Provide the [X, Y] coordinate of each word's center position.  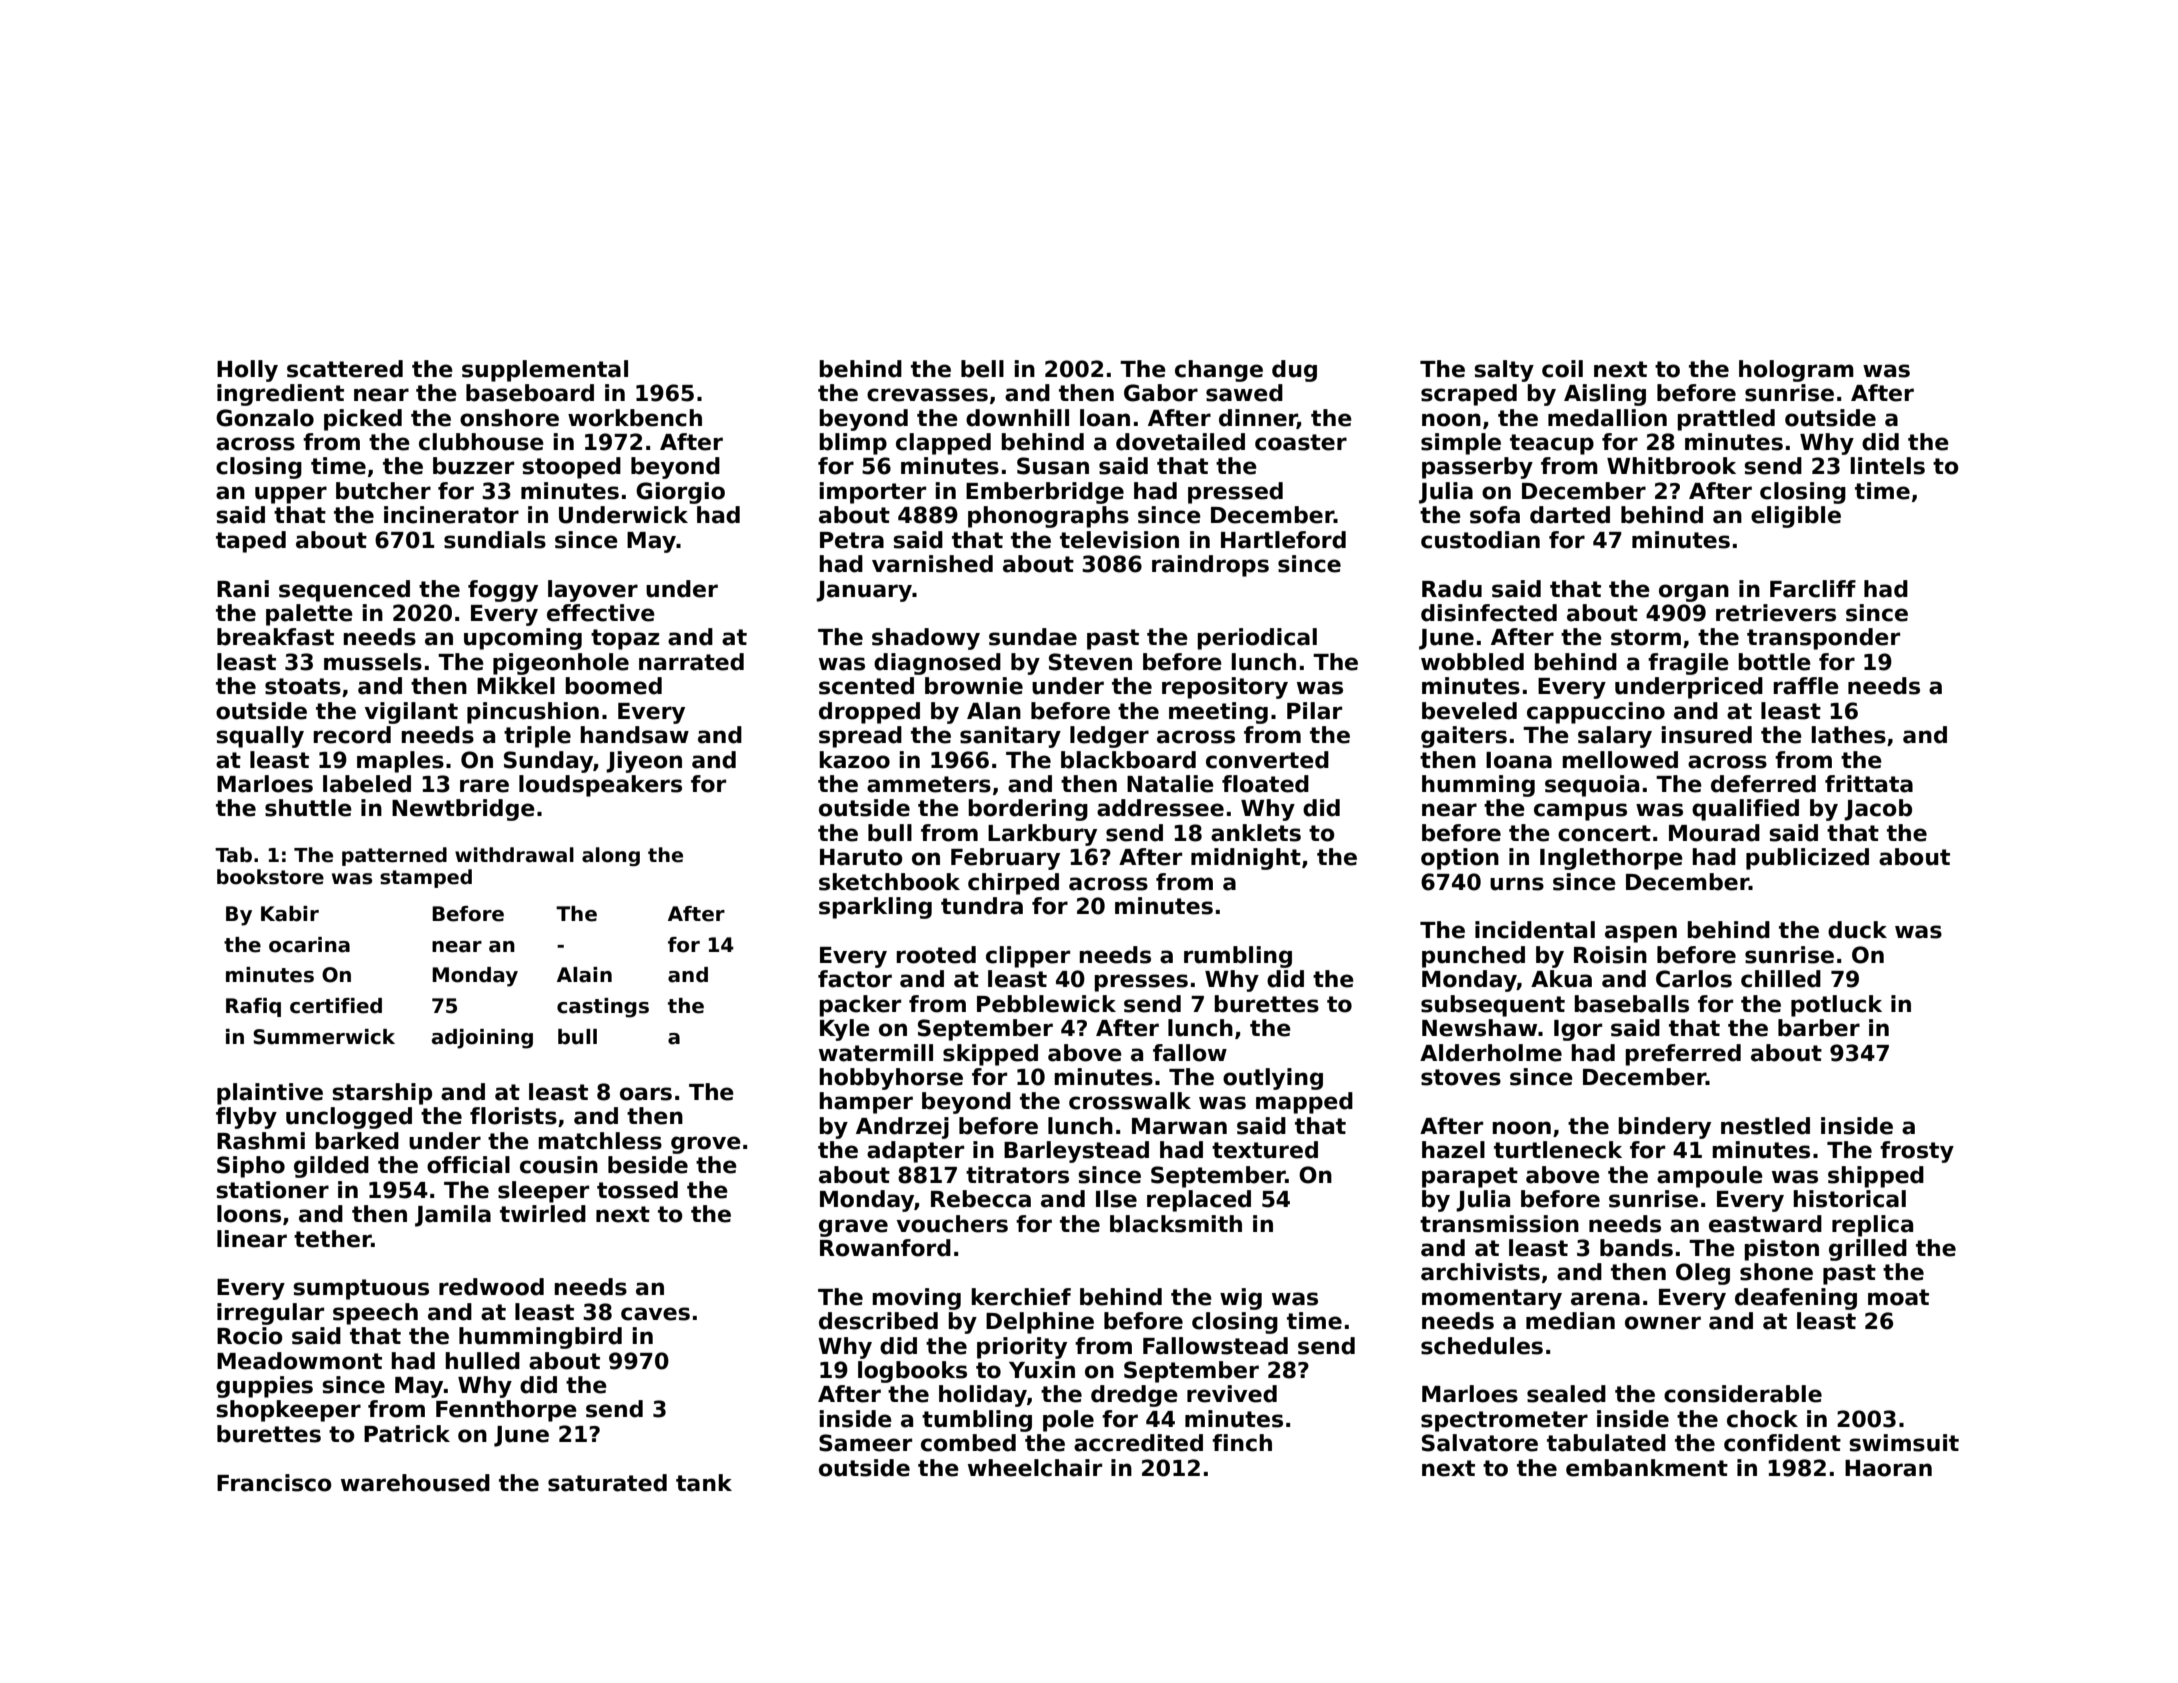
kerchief [1021, 1297]
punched [1473, 957]
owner [1663, 1323]
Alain [584, 975]
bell [982, 369]
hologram [1796, 371]
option [1460, 859]
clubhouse [481, 442]
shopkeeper [288, 1411]
